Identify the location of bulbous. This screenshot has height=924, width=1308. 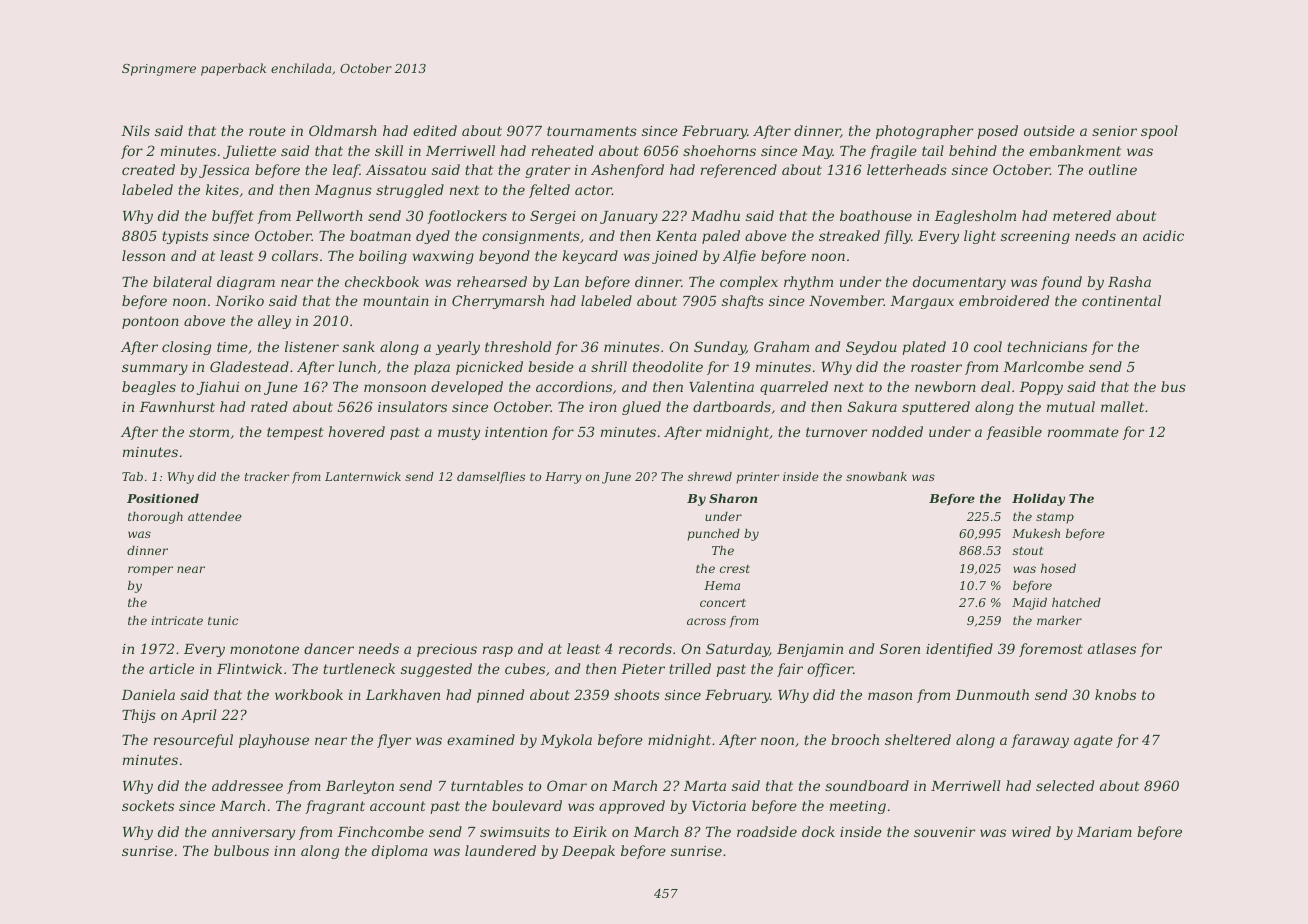
(241, 850).
